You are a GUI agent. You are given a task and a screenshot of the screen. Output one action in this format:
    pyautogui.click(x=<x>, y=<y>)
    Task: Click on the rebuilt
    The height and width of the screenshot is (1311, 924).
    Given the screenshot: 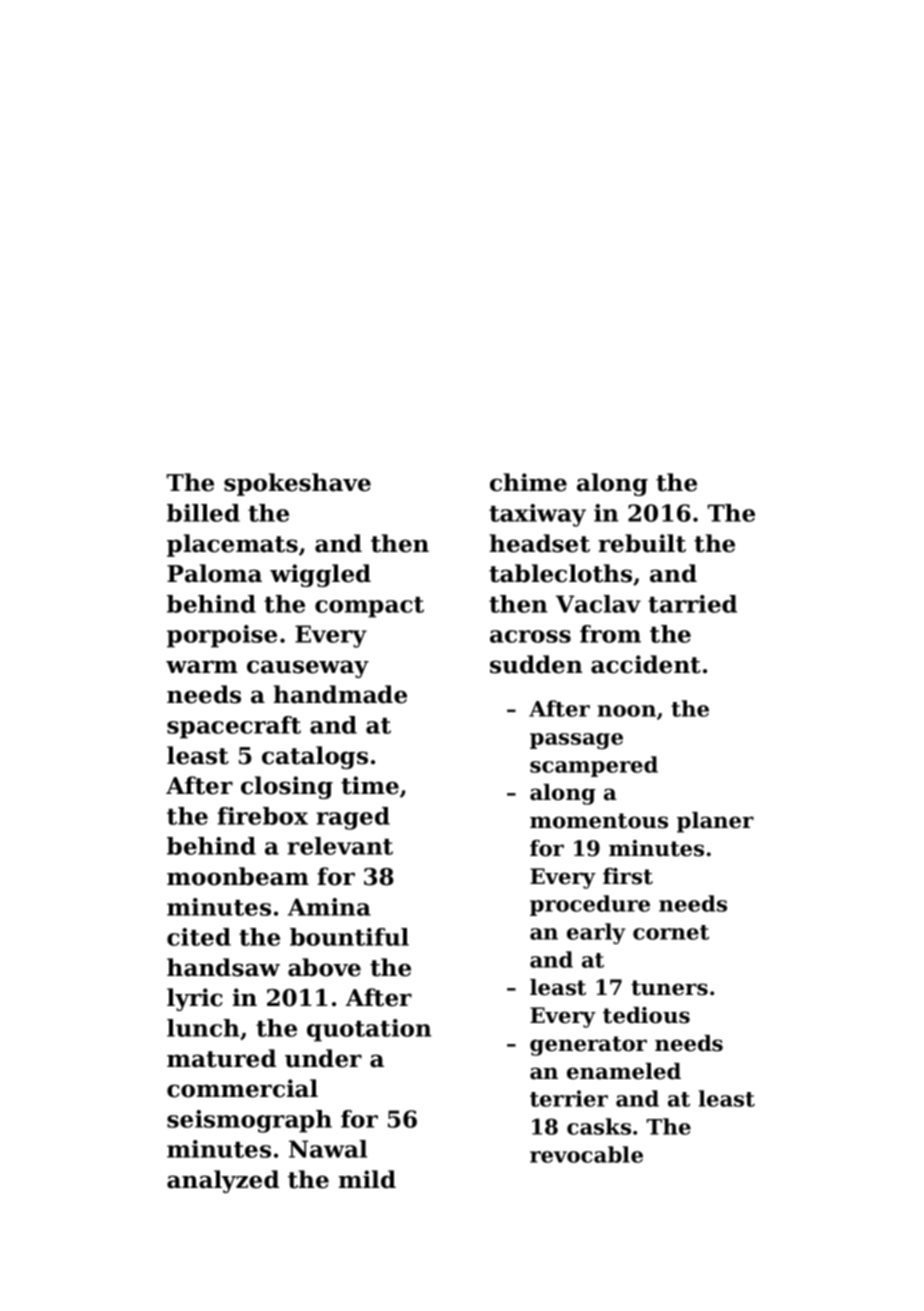 What is the action you would take?
    pyautogui.click(x=642, y=543)
